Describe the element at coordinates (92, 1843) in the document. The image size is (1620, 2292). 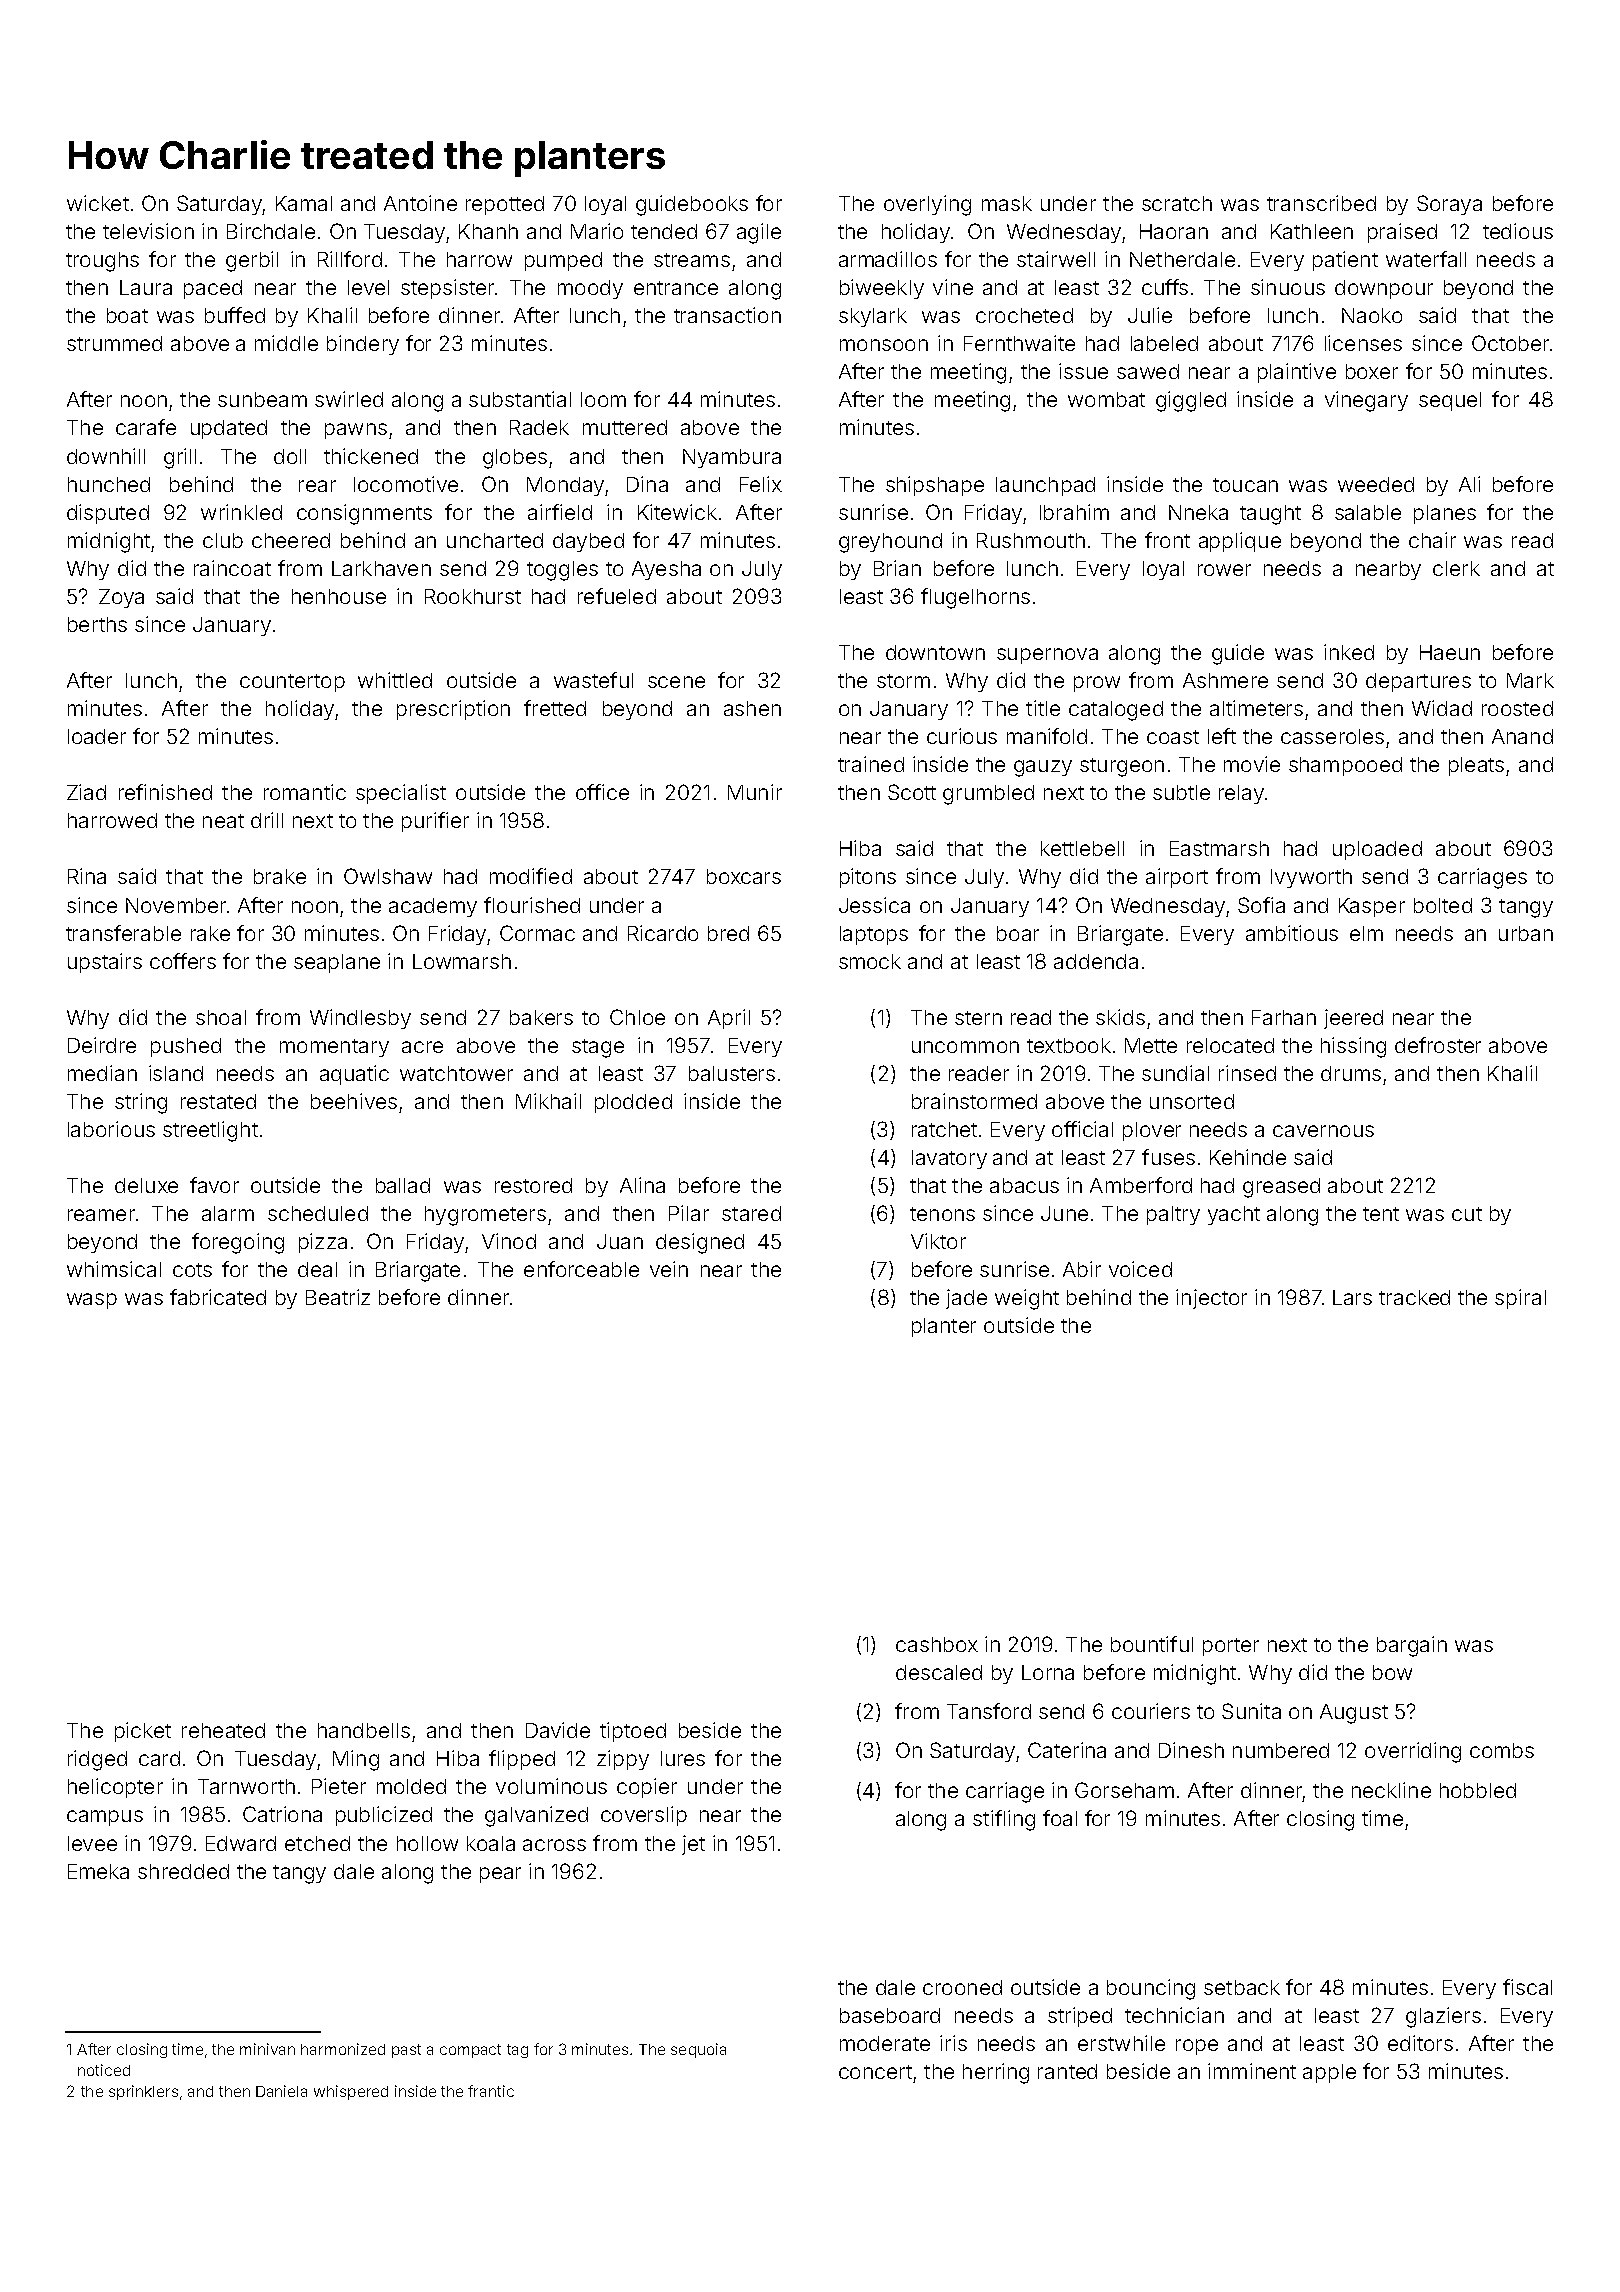
I see `levee` at that location.
